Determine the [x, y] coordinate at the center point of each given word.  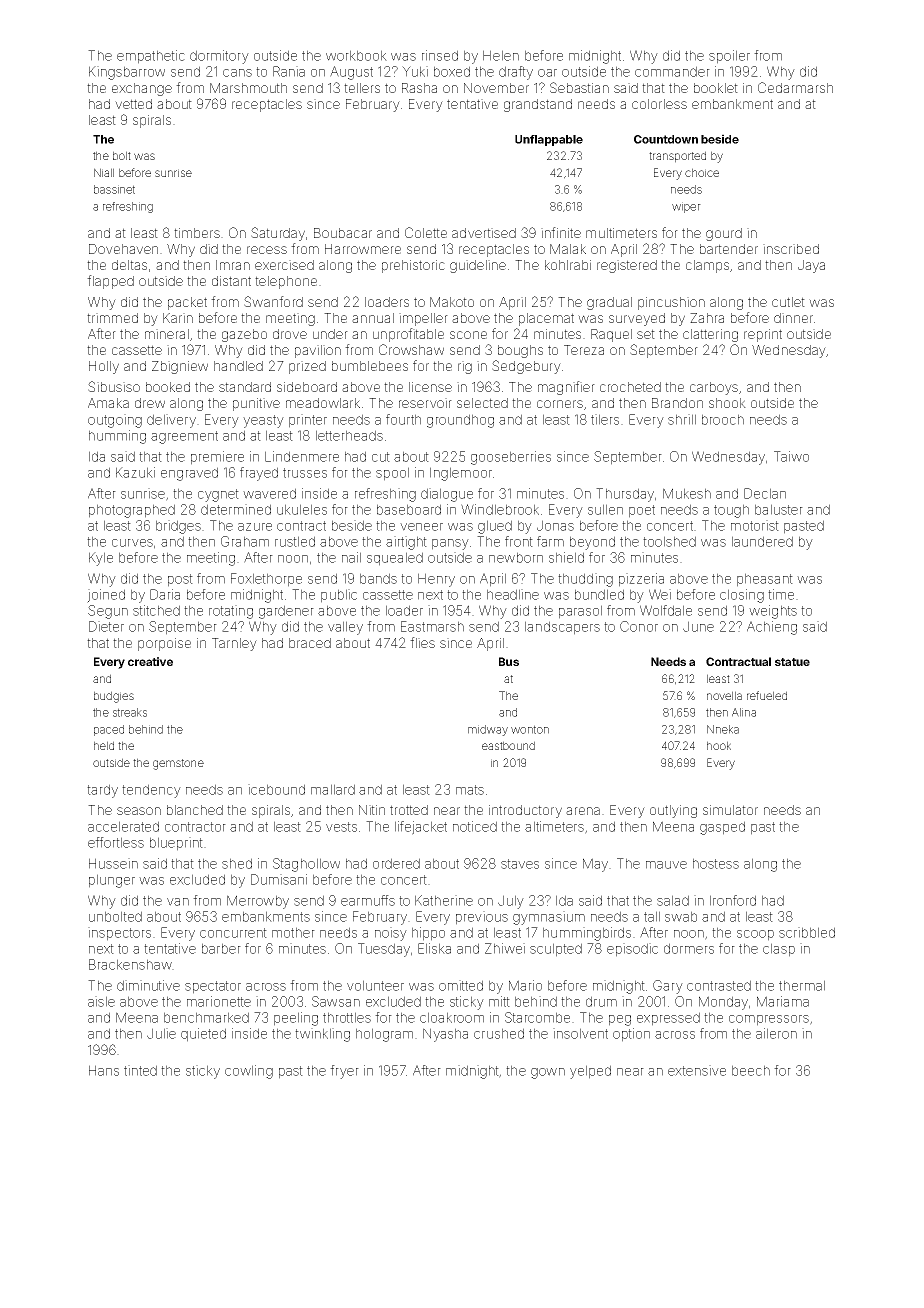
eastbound [508, 745]
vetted [133, 104]
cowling [249, 1072]
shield [566, 557]
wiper [686, 207]
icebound [276, 789]
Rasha [419, 88]
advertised [484, 233]
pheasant [765, 580]
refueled [767, 695]
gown [548, 1073]
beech [751, 1070]
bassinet [114, 189]
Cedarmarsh [795, 87]
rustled [295, 541]
